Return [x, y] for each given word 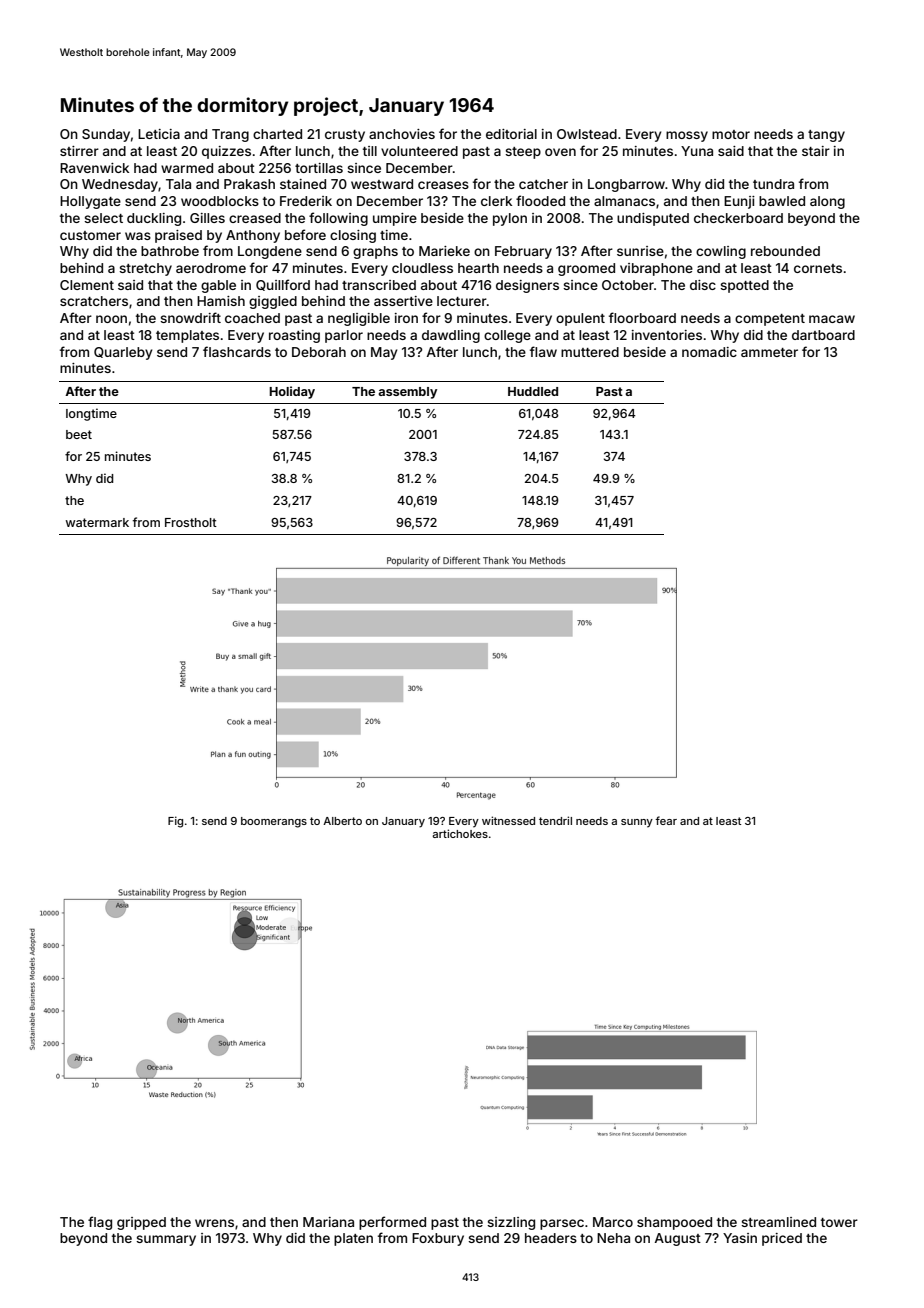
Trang [230, 135]
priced [782, 1239]
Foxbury [438, 1239]
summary [166, 1240]
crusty [345, 136]
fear [666, 820]
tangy [826, 136]
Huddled [533, 391]
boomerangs [274, 822]
